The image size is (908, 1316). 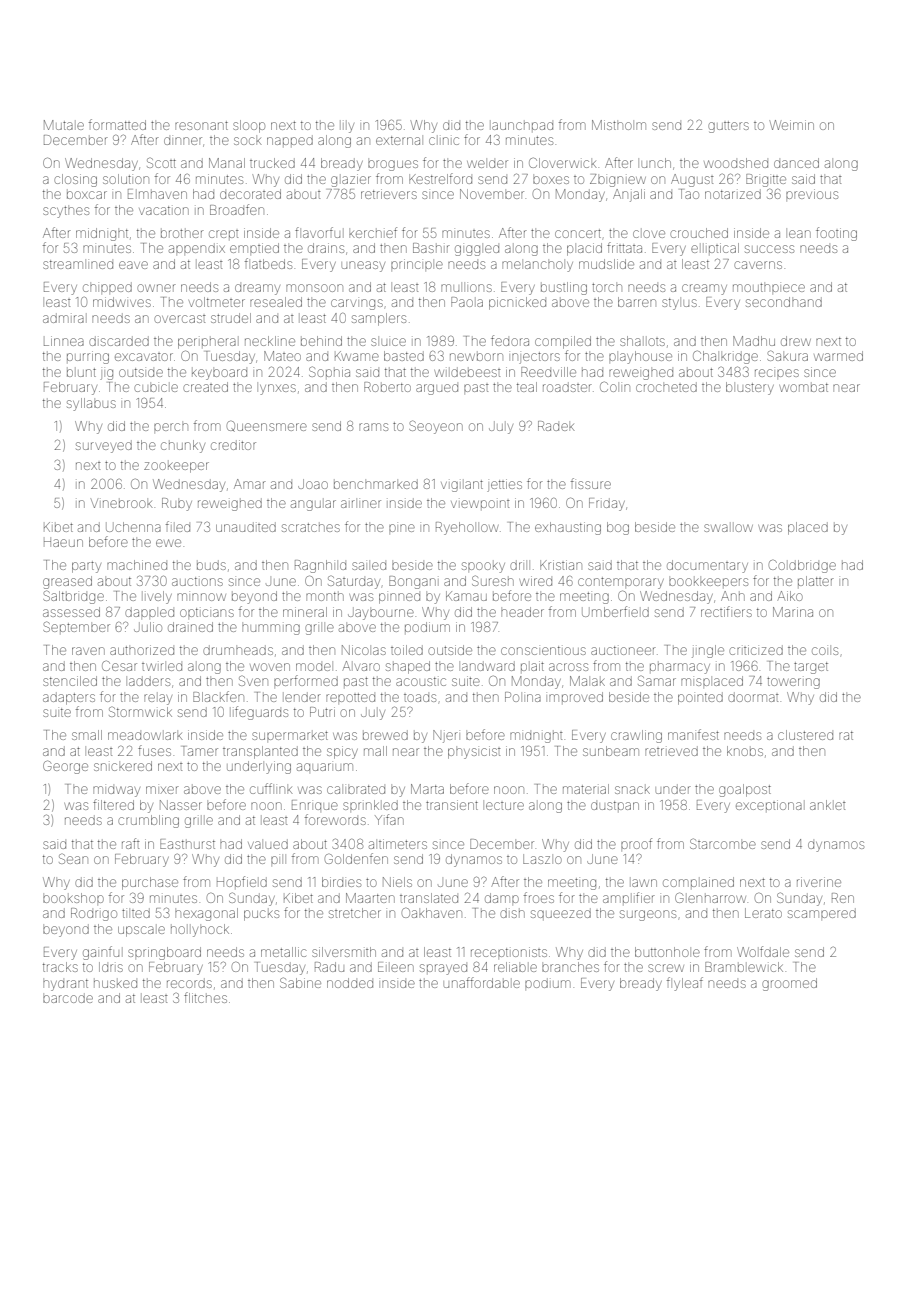 What do you see at coordinates (685, 984) in the image?
I see `flyleaf` at bounding box center [685, 984].
